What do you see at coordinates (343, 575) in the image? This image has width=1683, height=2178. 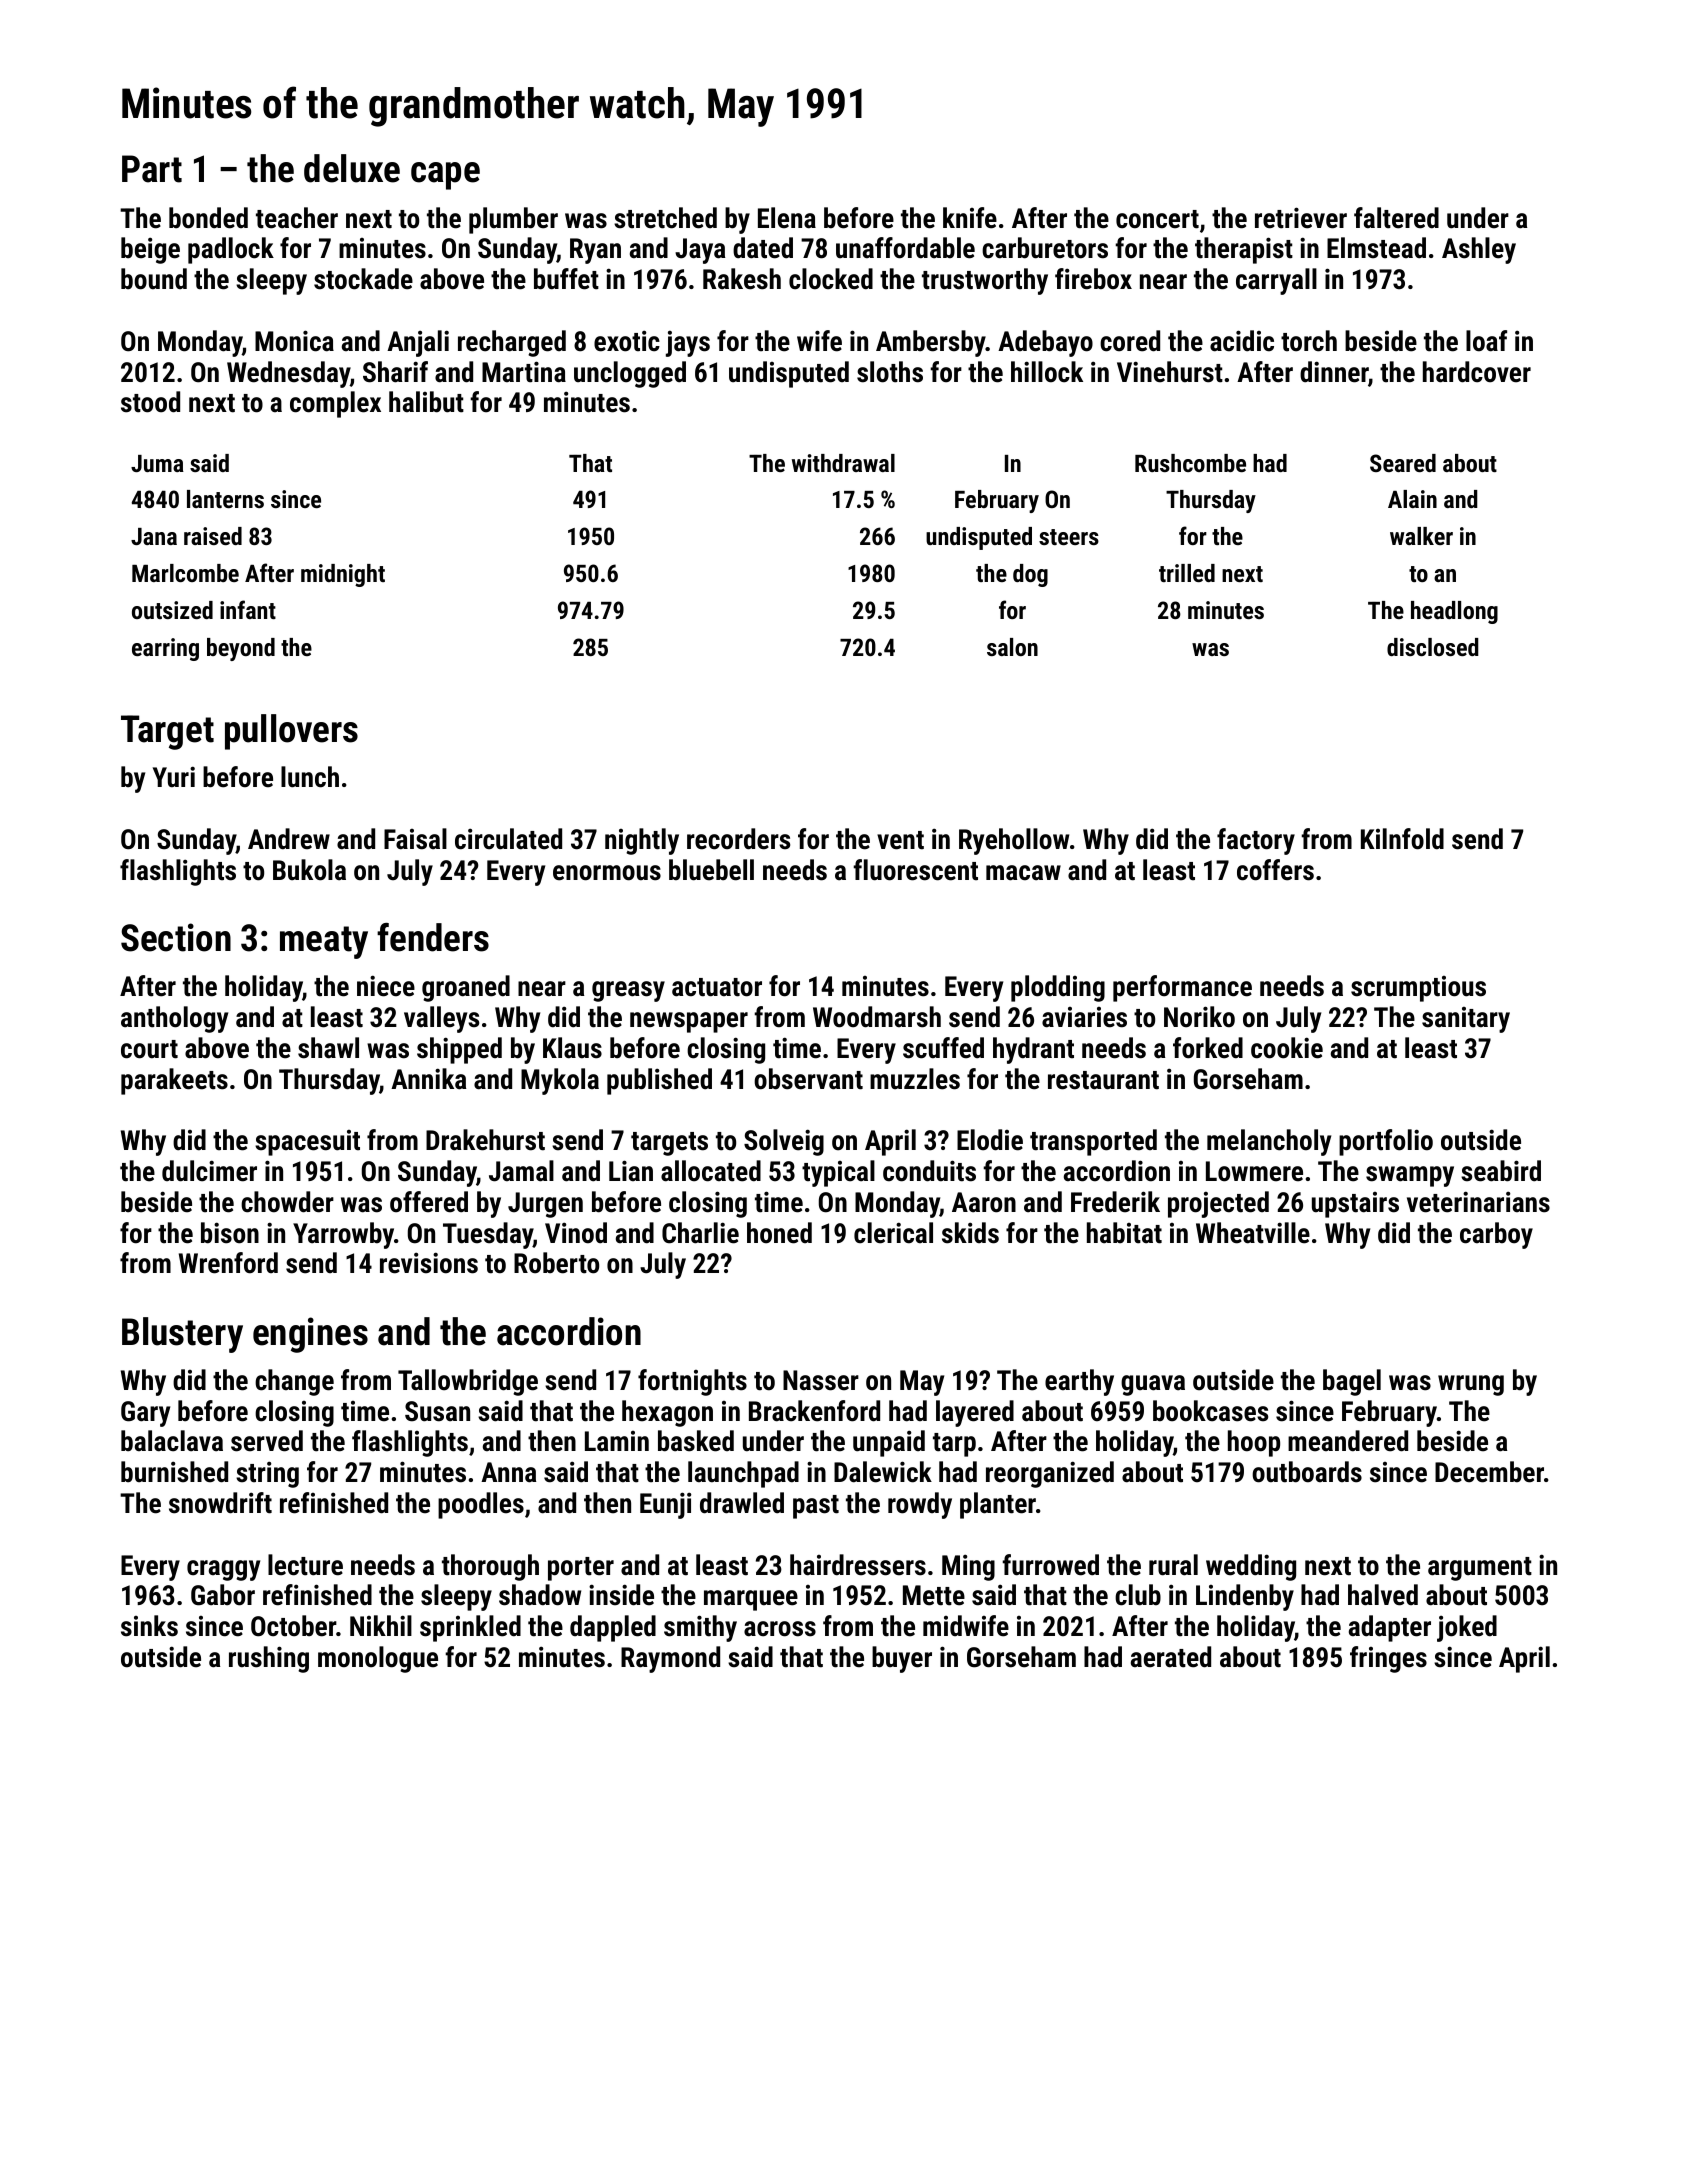 I see `midnight` at bounding box center [343, 575].
